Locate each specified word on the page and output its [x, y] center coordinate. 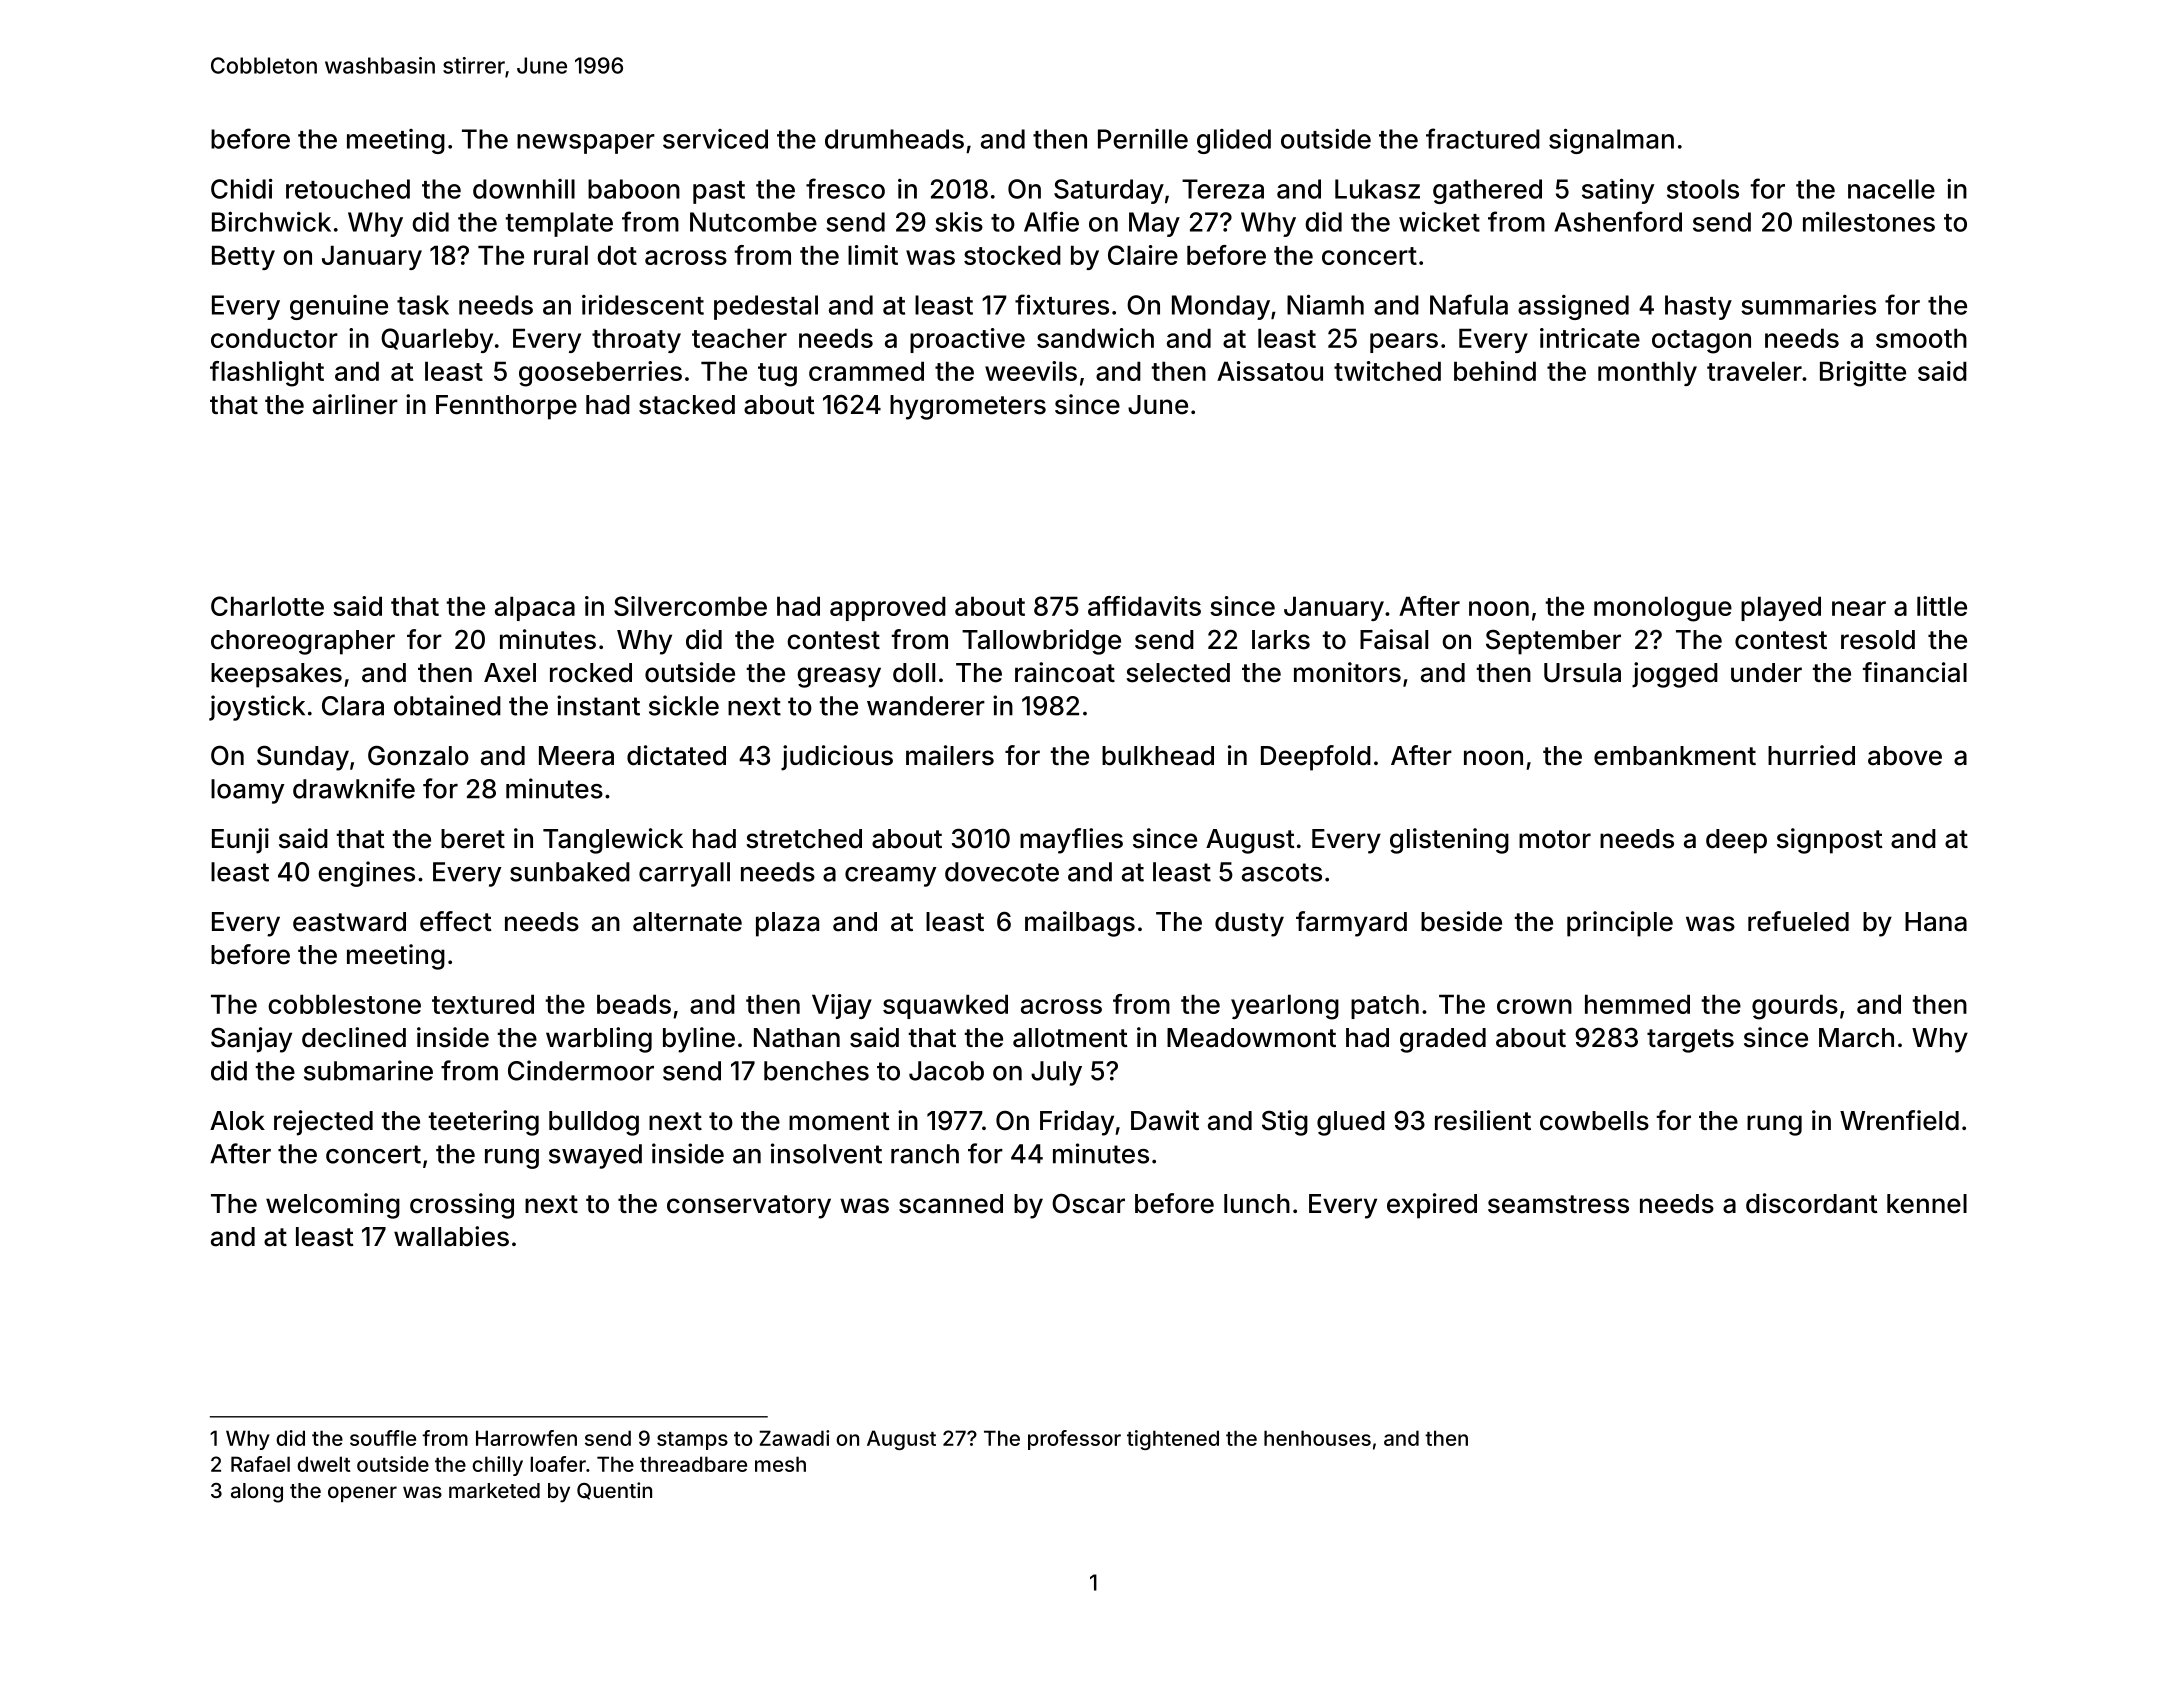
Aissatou [1270, 371]
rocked [591, 673]
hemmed [1637, 1004]
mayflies [1071, 841]
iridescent [643, 305]
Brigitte [1863, 374]
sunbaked [570, 872]
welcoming [333, 1206]
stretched [804, 839]
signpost [1830, 841]
